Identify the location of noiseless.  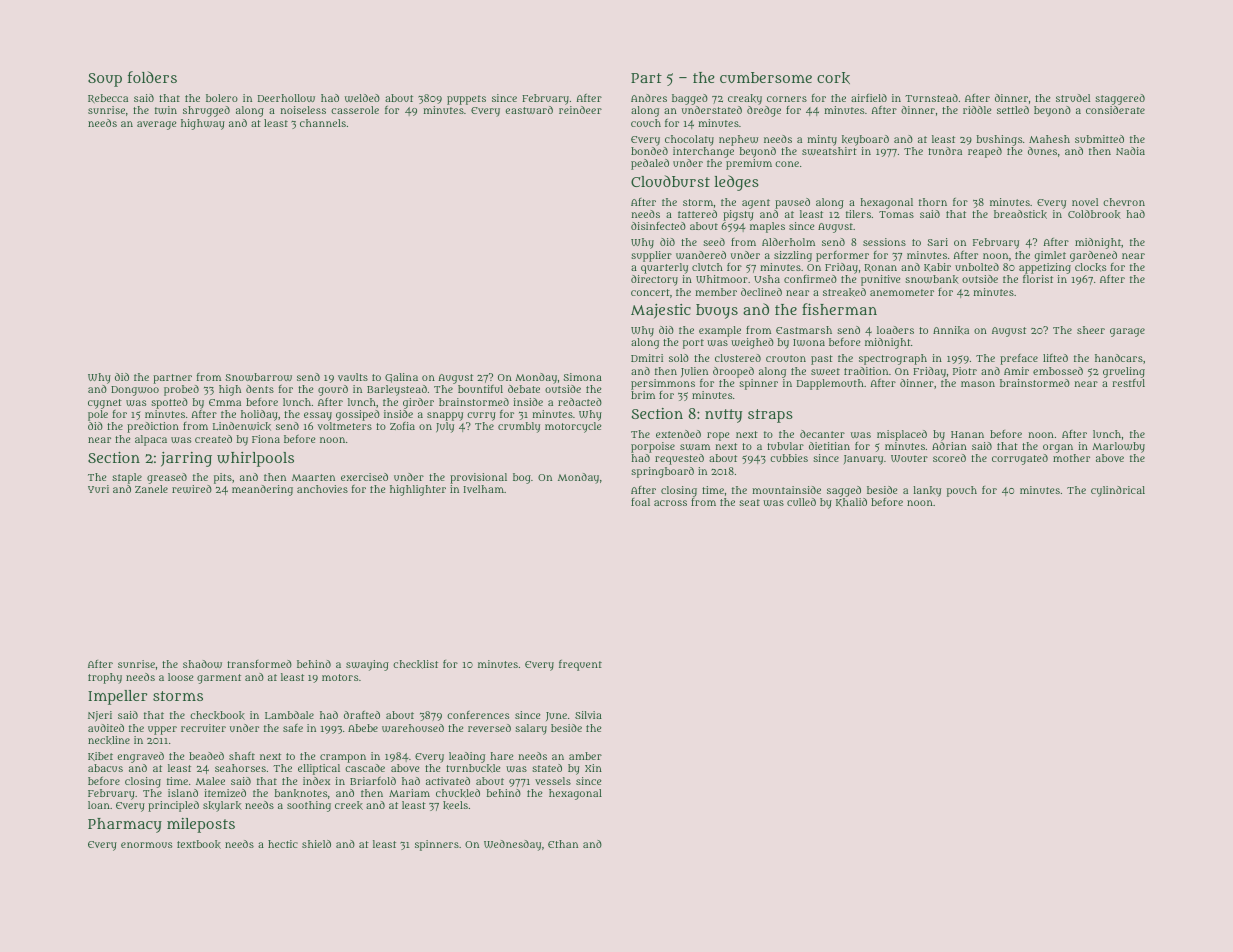
(303, 110).
